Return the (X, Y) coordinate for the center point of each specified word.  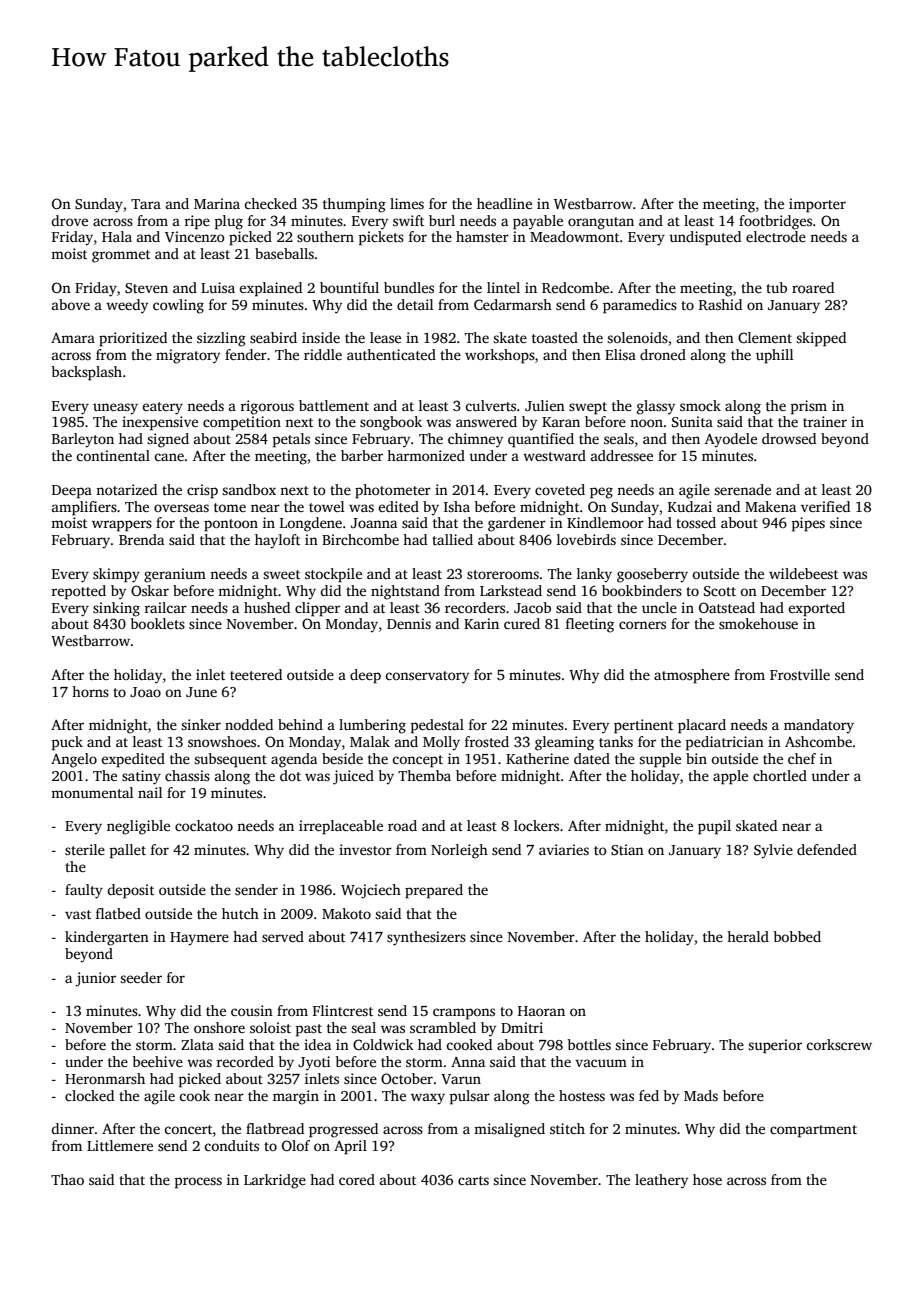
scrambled (443, 1027)
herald (748, 936)
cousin (252, 1010)
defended (827, 849)
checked (271, 203)
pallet (128, 851)
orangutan (601, 223)
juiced (353, 777)
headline (504, 203)
